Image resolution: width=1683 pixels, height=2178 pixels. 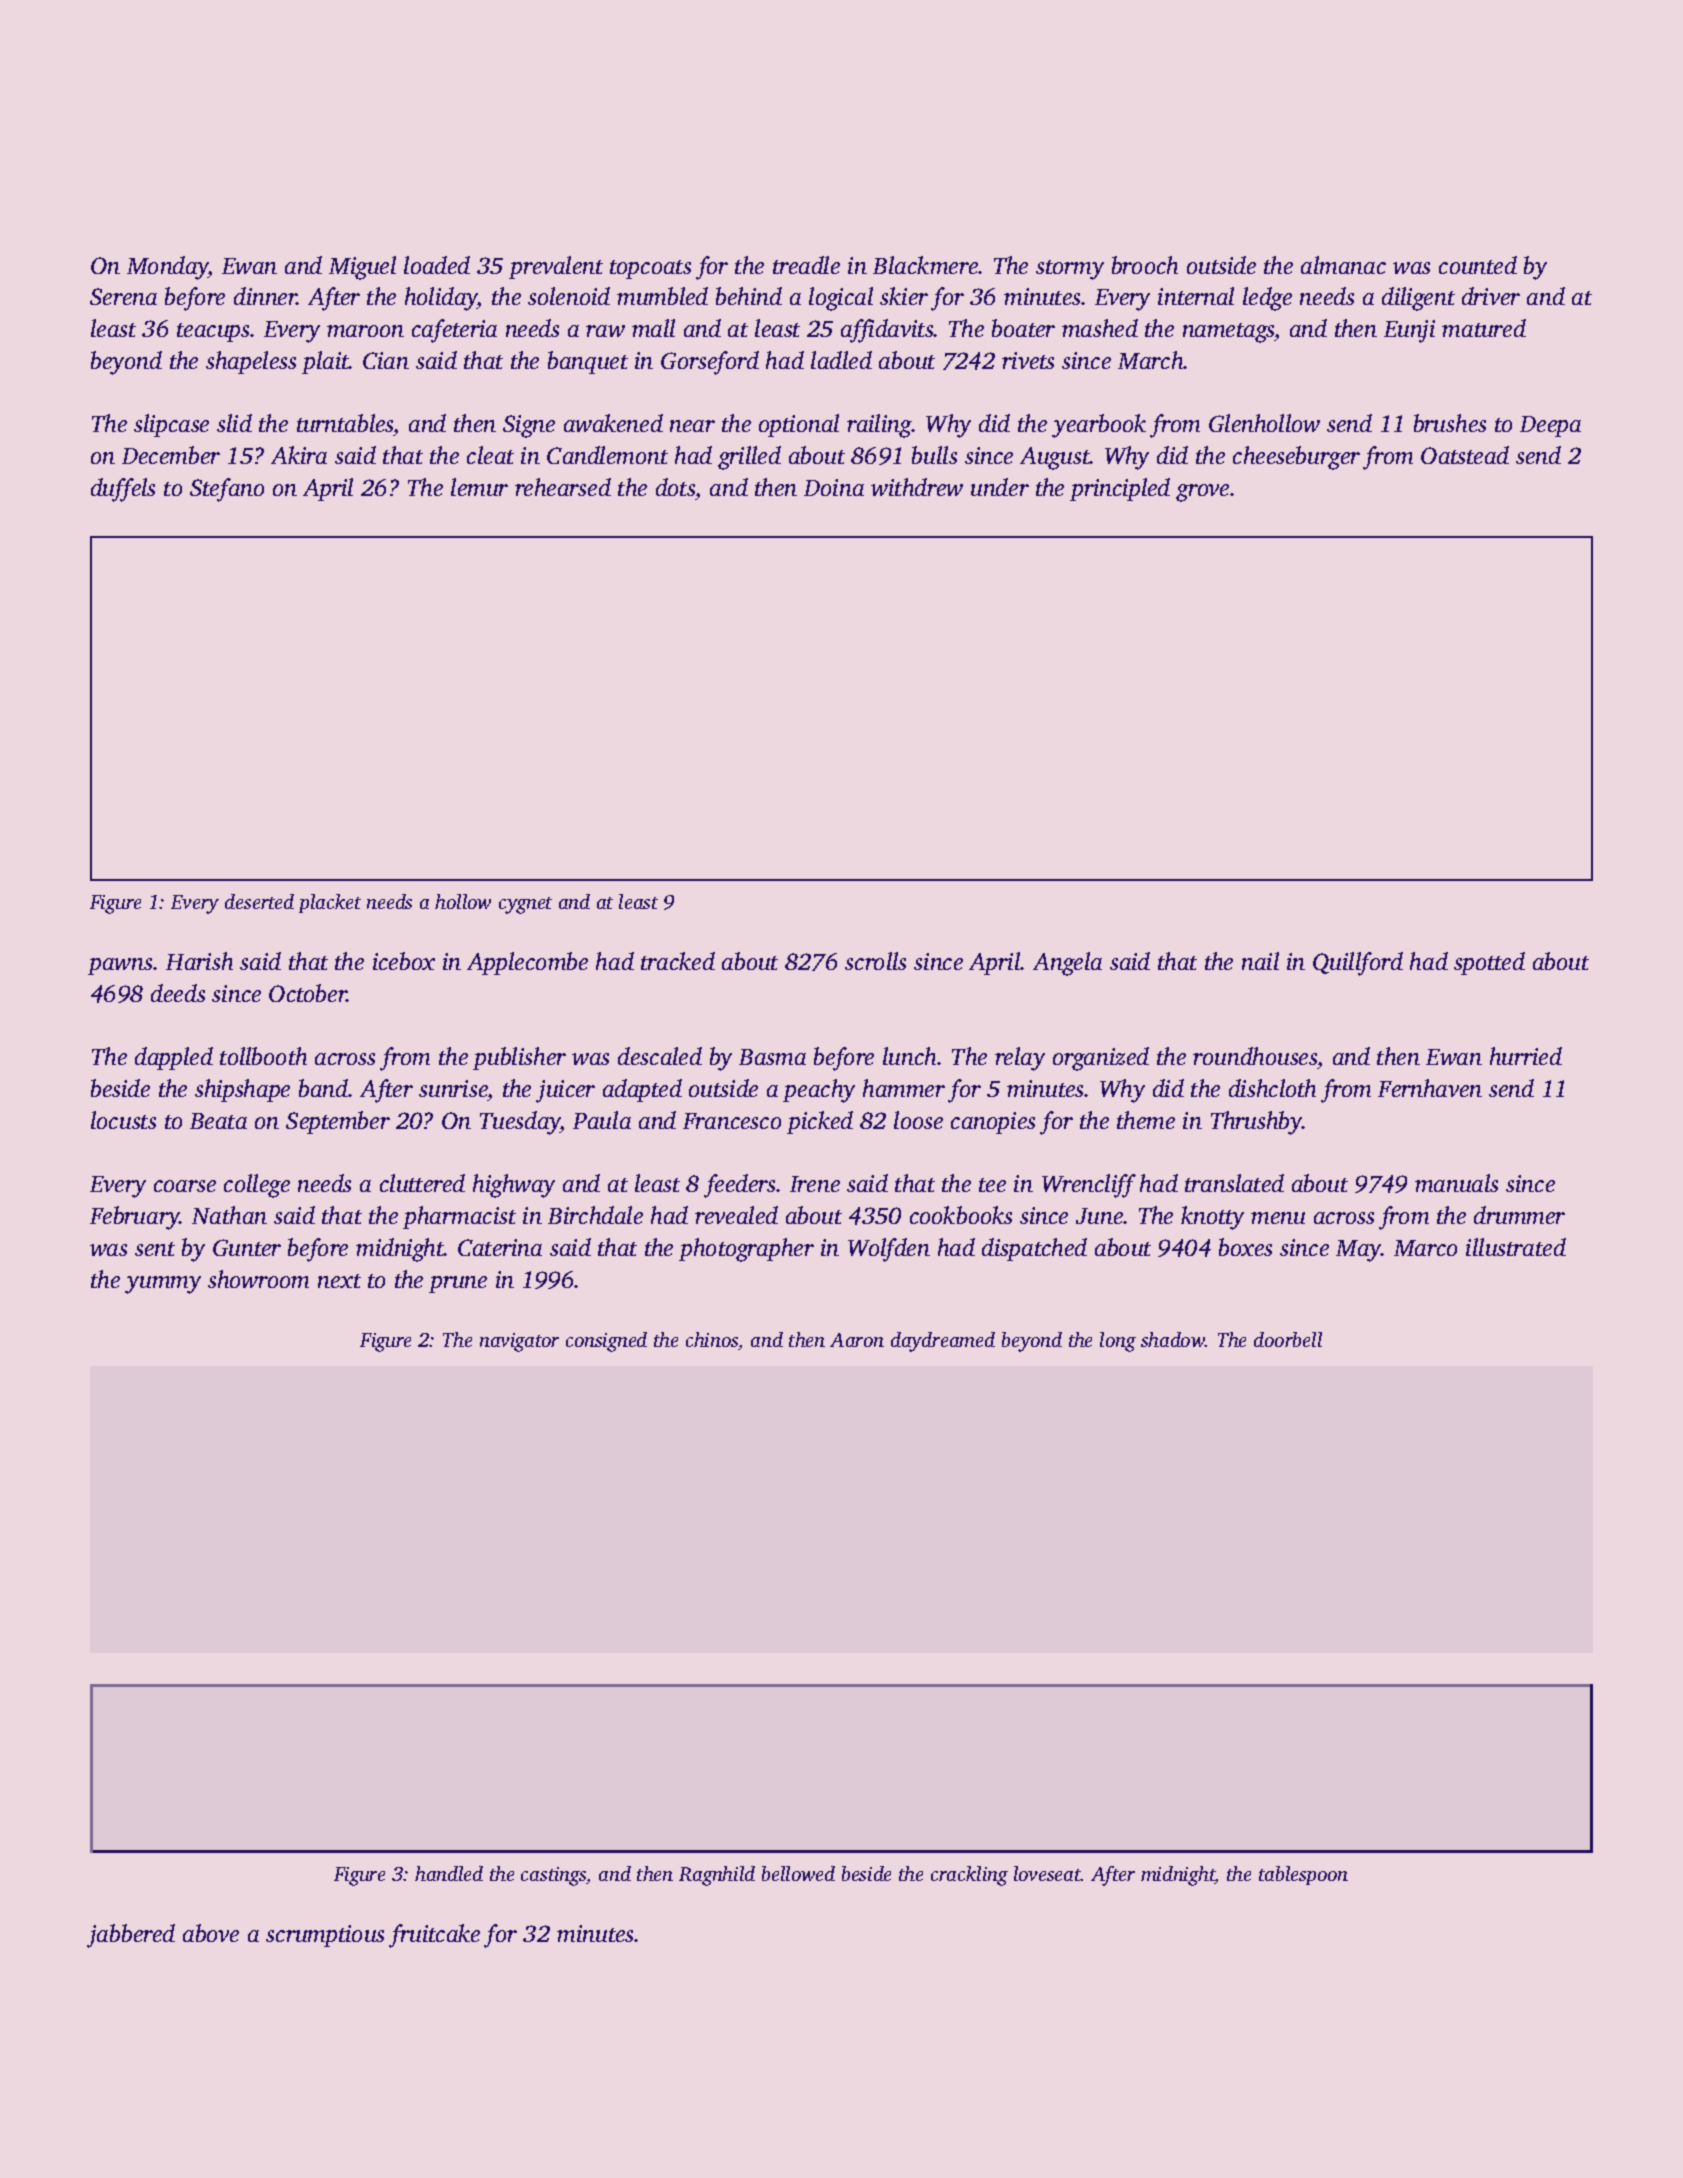 What do you see at coordinates (925, 265) in the screenshot?
I see `Blackmere` at bounding box center [925, 265].
